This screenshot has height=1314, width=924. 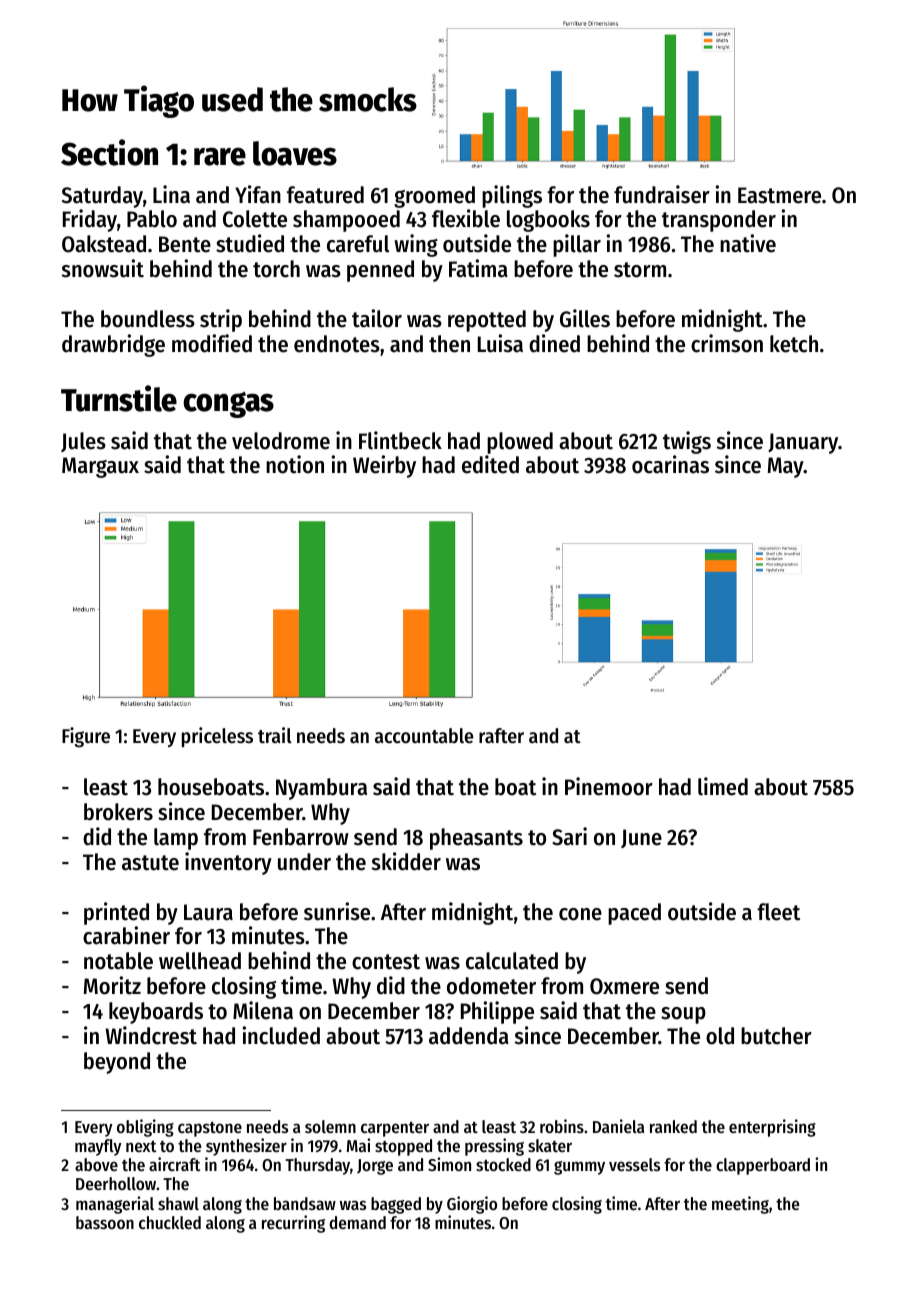 I want to click on penned, so click(x=380, y=271).
